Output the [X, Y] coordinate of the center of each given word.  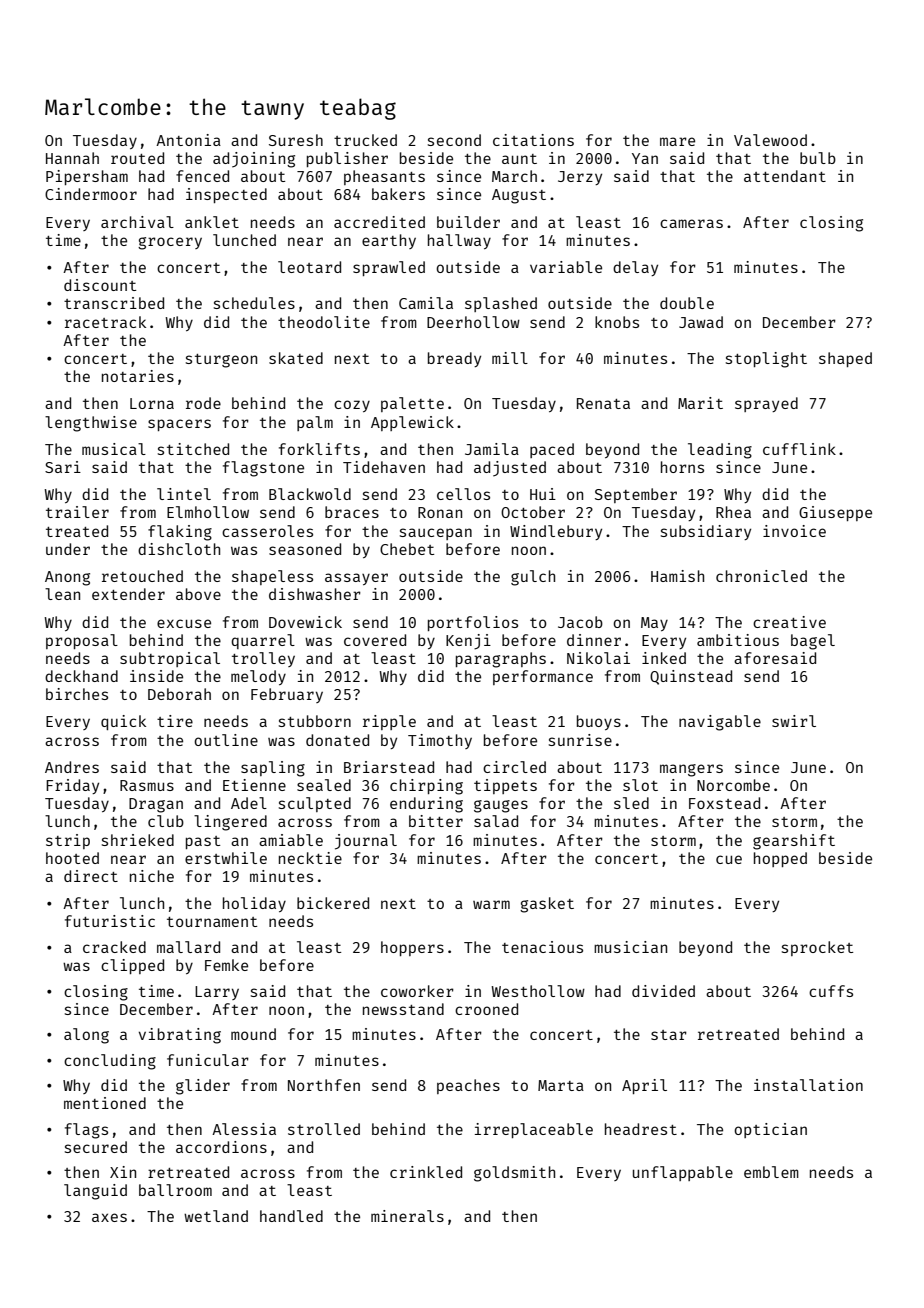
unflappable [683, 1173]
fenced [202, 176]
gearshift [794, 842]
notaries [138, 376]
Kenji [468, 642]
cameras [691, 223]
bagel [813, 642]
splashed [501, 304]
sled [631, 803]
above [198, 594]
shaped [845, 359]
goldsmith [514, 1174]
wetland [216, 1216]
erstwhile [226, 858]
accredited [379, 222]
